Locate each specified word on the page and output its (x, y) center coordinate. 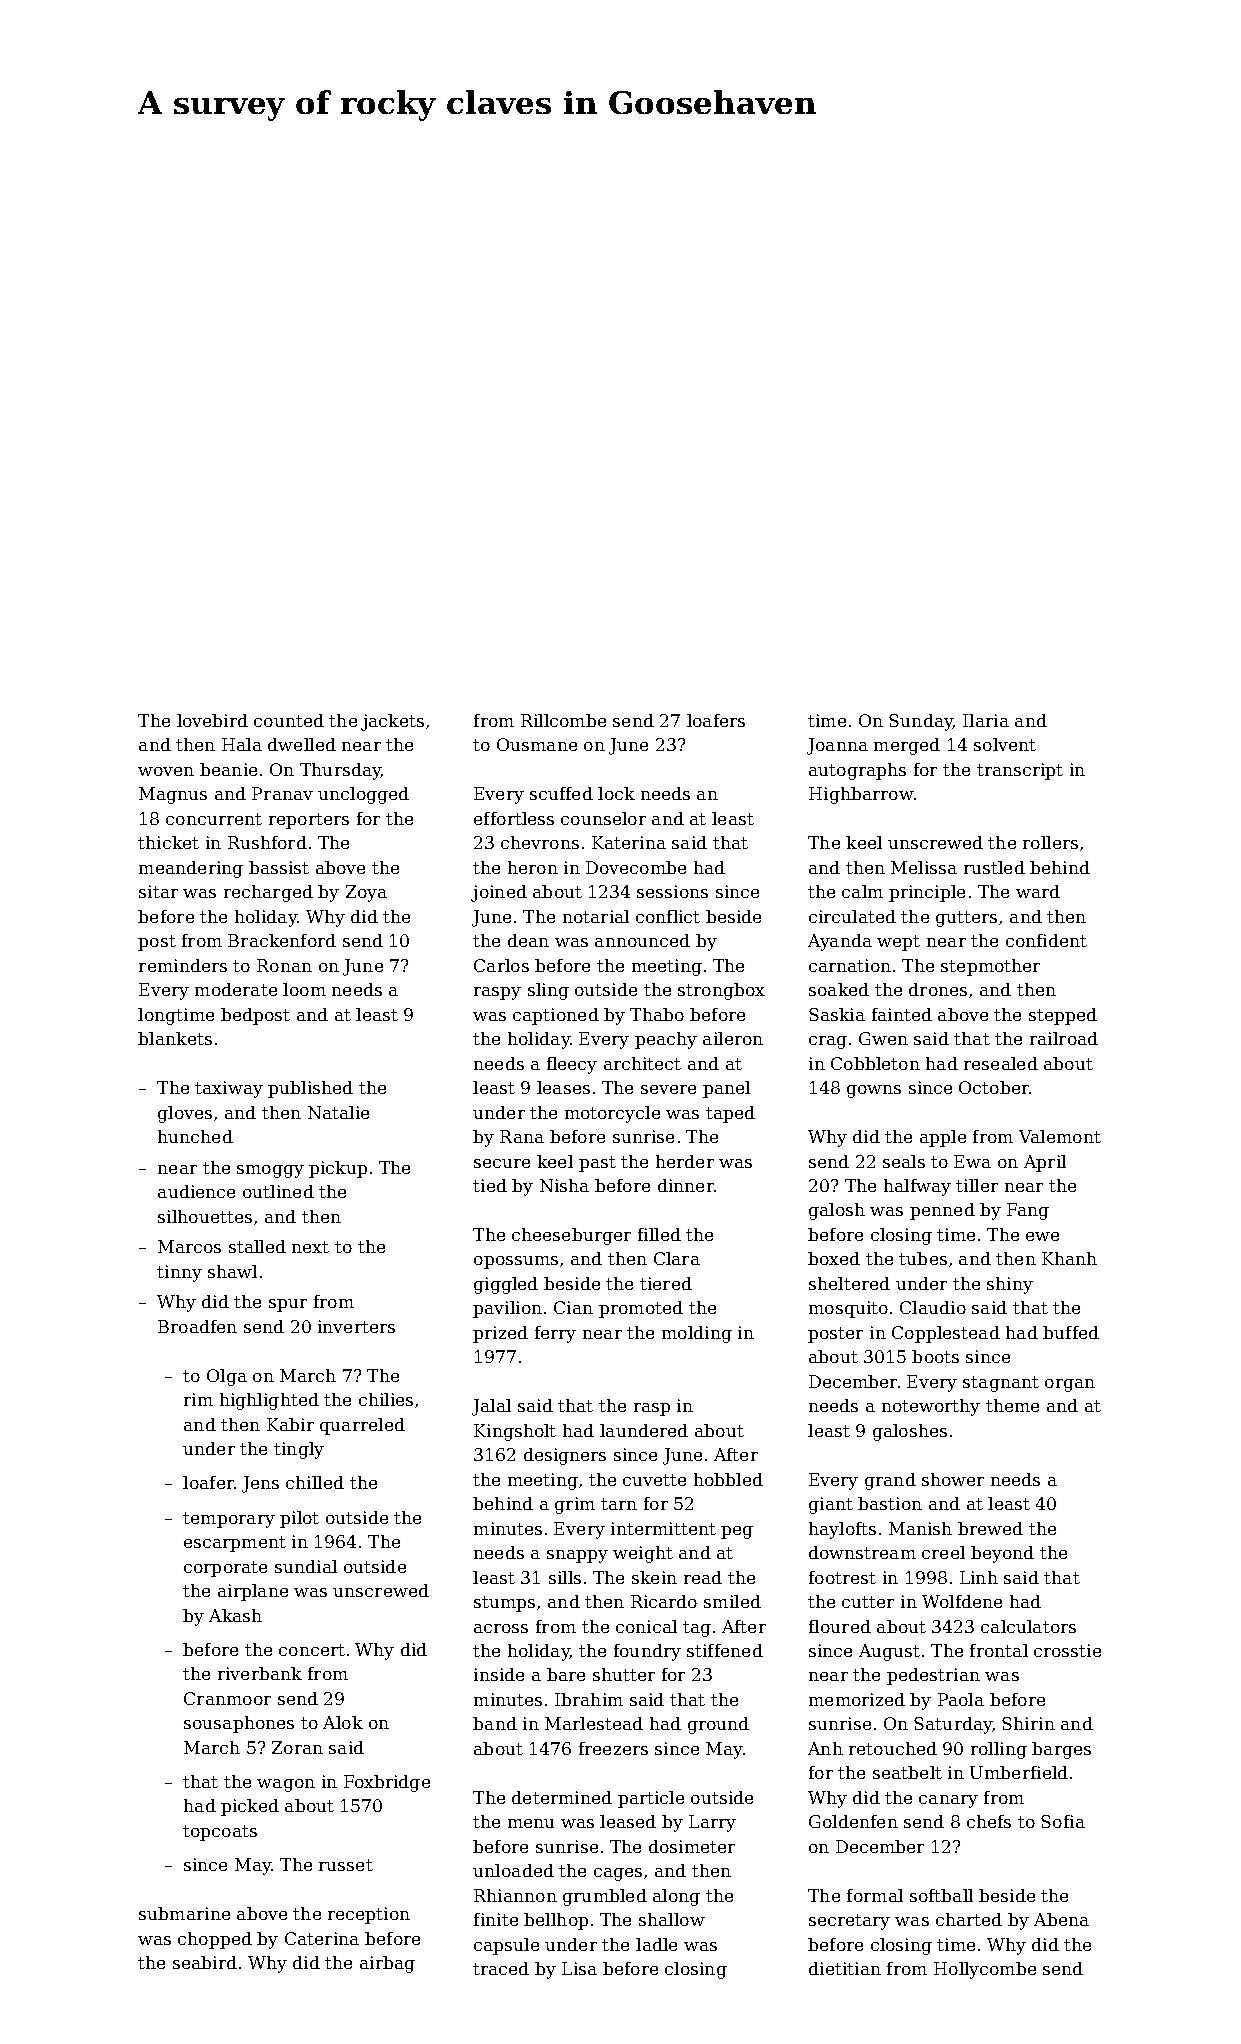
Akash (235, 1615)
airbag (387, 1964)
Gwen (883, 1038)
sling (548, 991)
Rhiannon (515, 1895)
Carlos (501, 965)
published (310, 1089)
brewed (990, 1528)
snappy (577, 1556)
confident (1046, 940)
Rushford (267, 842)
